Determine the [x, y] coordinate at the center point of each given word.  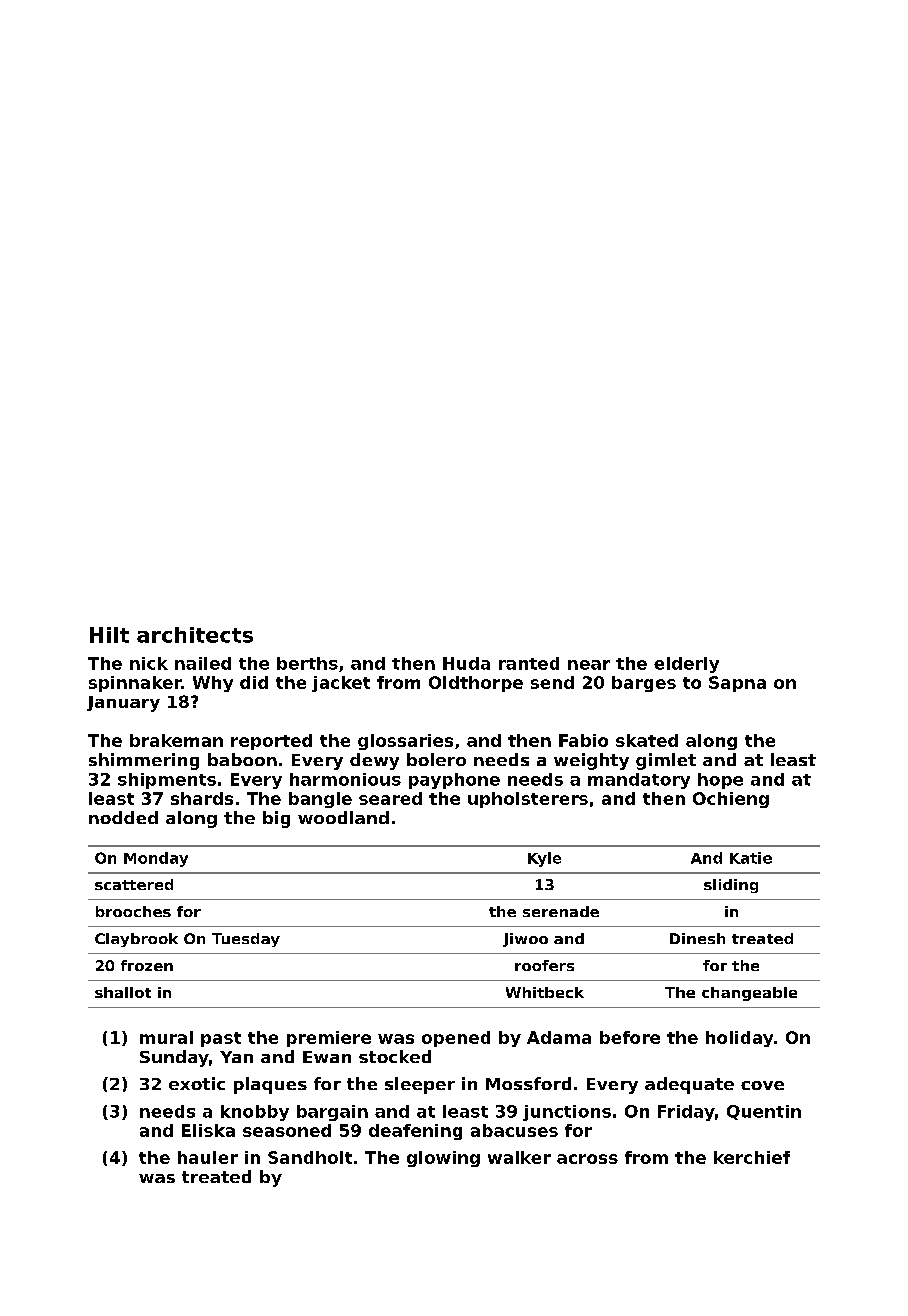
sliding [731, 886]
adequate [689, 1085]
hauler [208, 1157]
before [630, 1037]
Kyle [544, 859]
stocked [395, 1056]
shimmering [144, 761]
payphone [454, 781]
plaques [270, 1085]
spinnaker [135, 684]
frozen [147, 965]
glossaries [405, 742]
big [276, 819]
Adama [559, 1037]
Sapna [737, 684]
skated [647, 740]
